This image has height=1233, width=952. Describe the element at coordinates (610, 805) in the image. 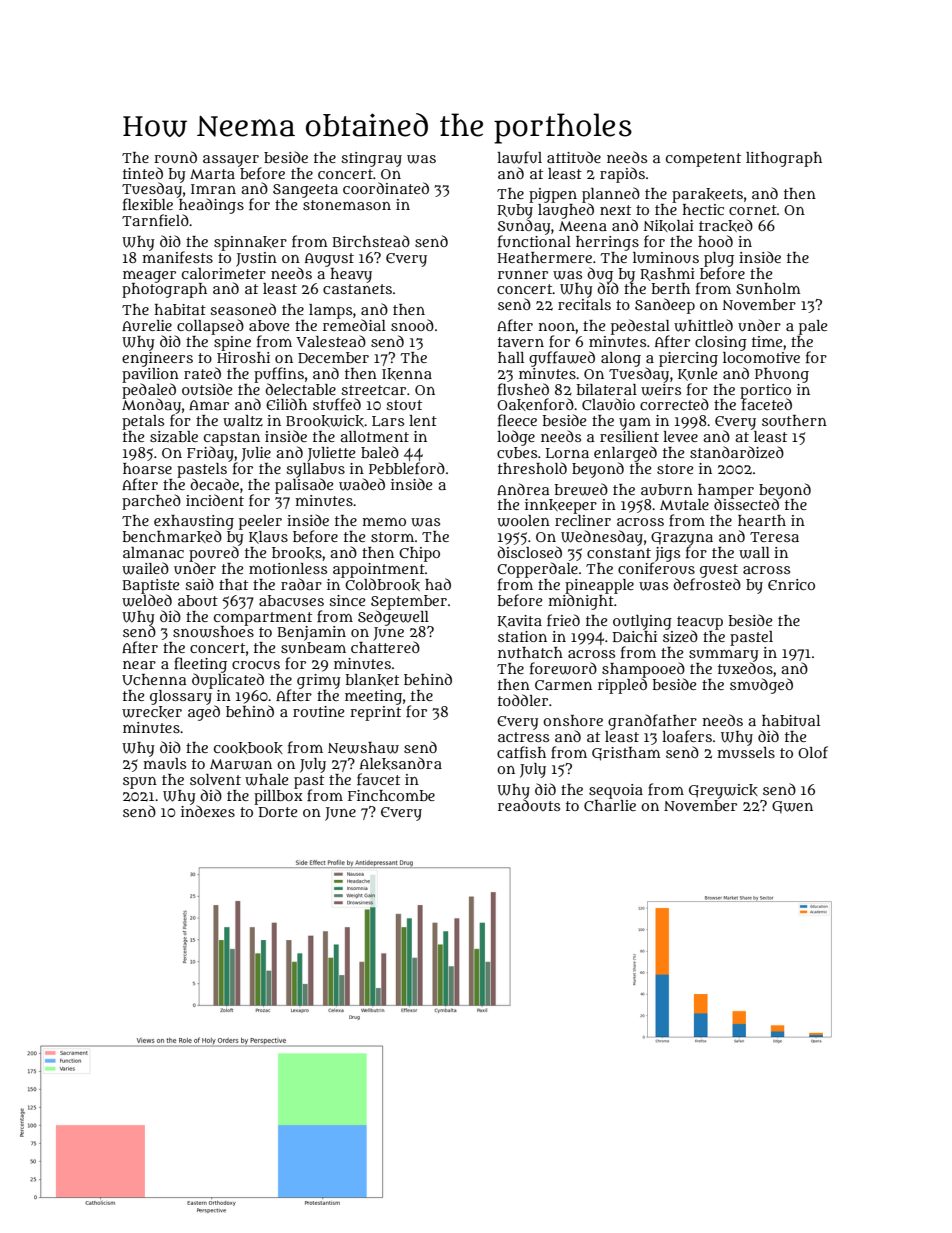

I see `Charlie` at that location.
